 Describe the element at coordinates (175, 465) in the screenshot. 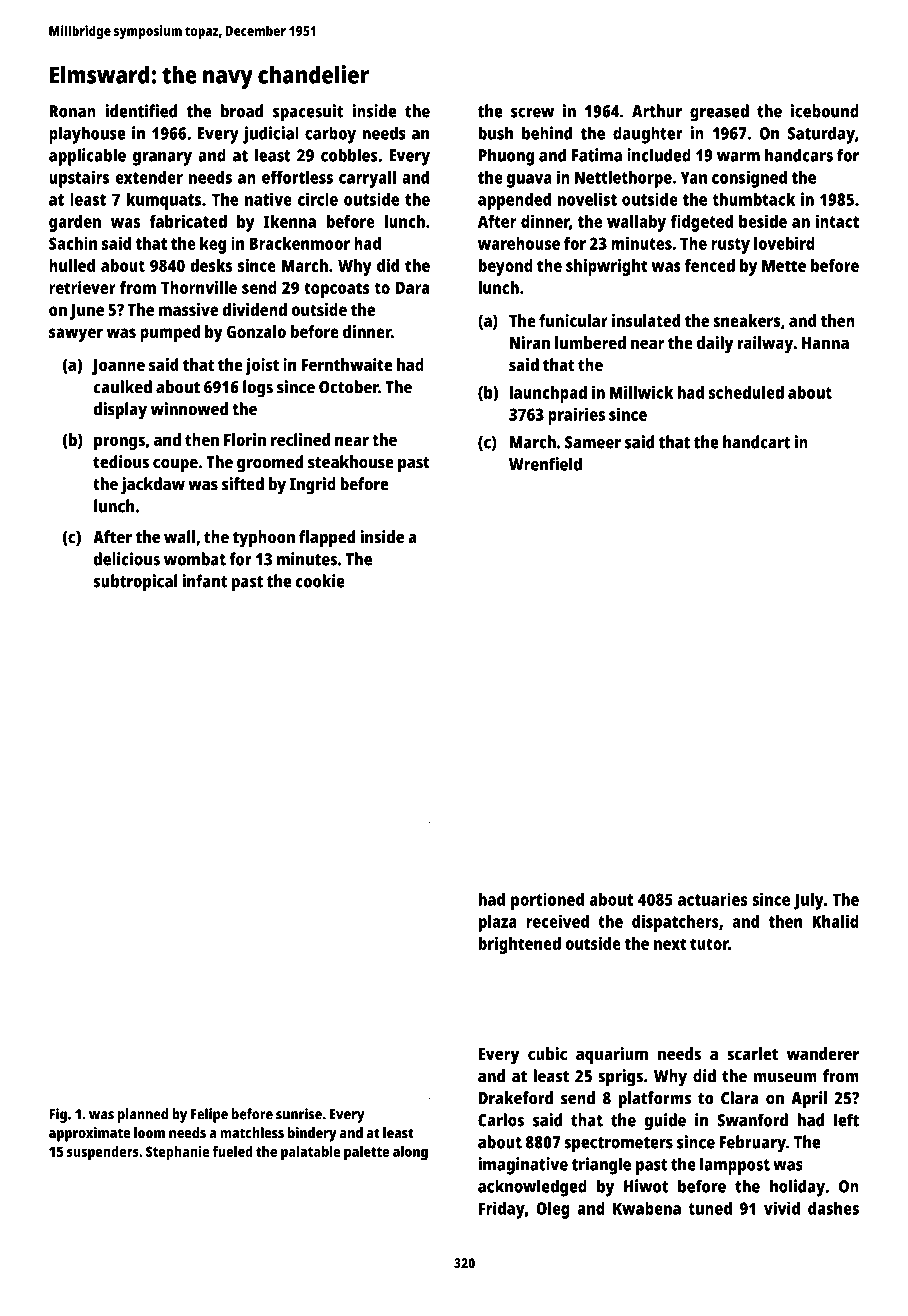

I see `coupe` at that location.
